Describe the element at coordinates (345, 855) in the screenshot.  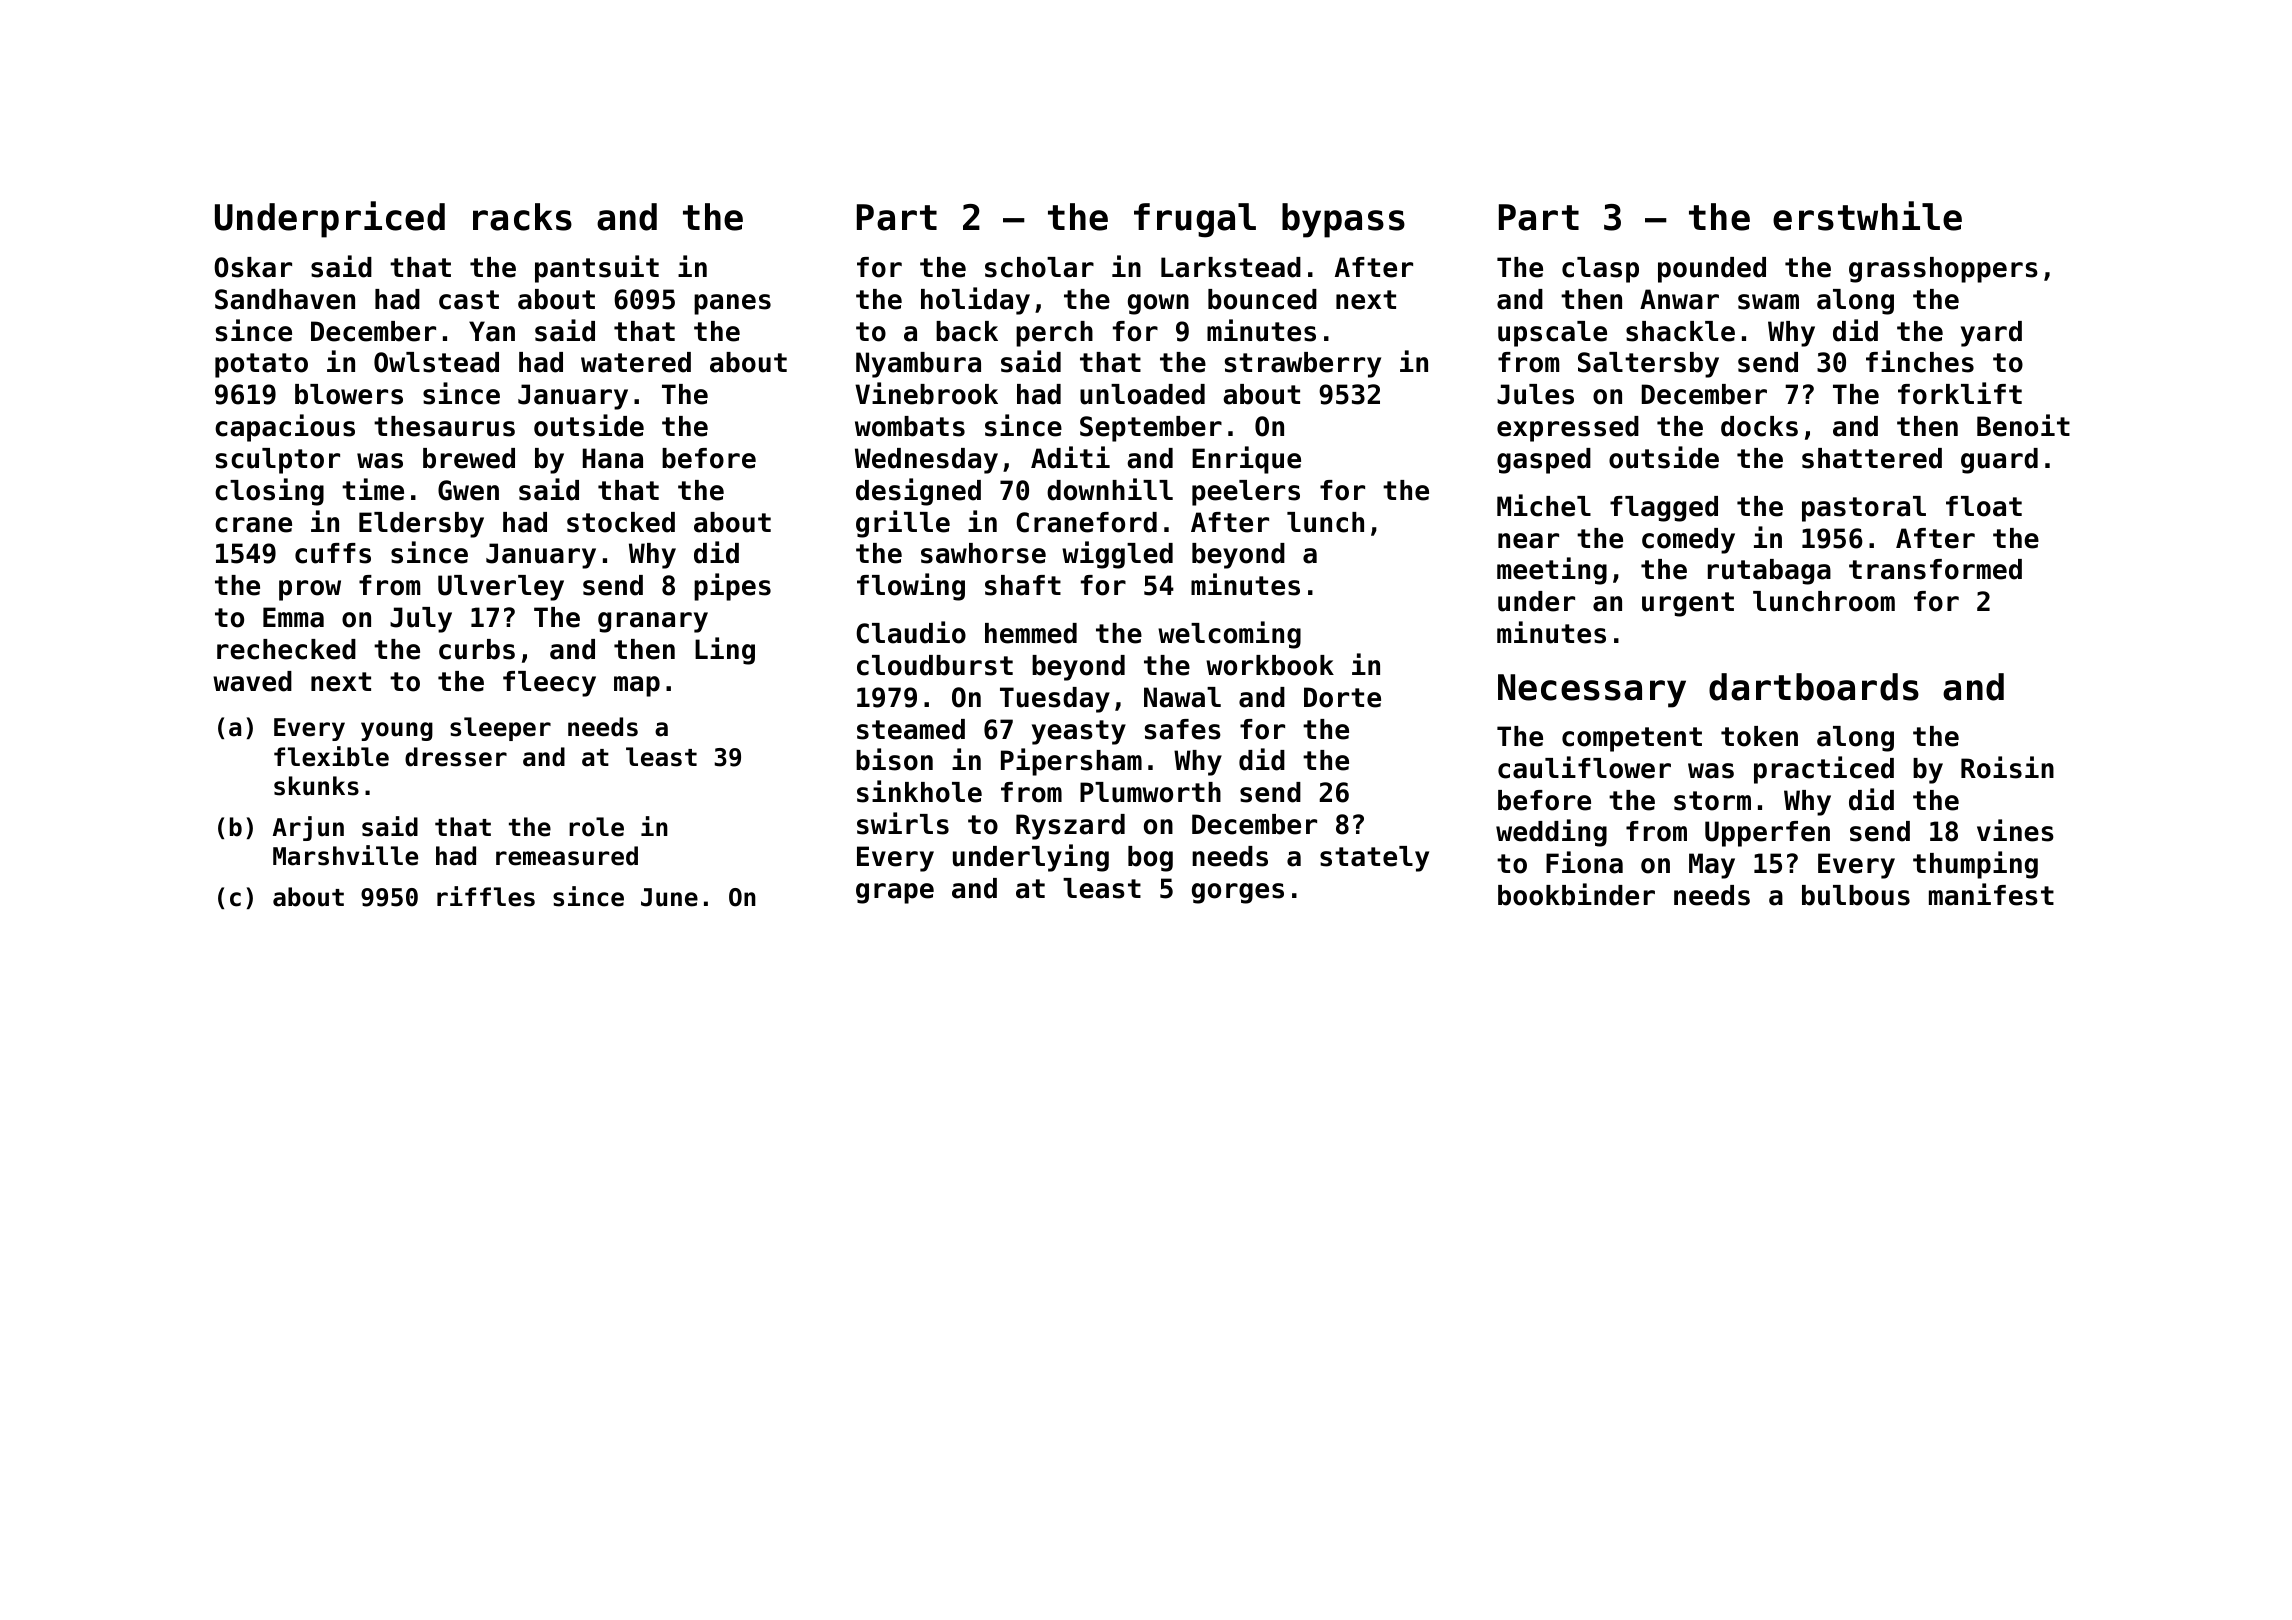
I see `Marshville` at that location.
